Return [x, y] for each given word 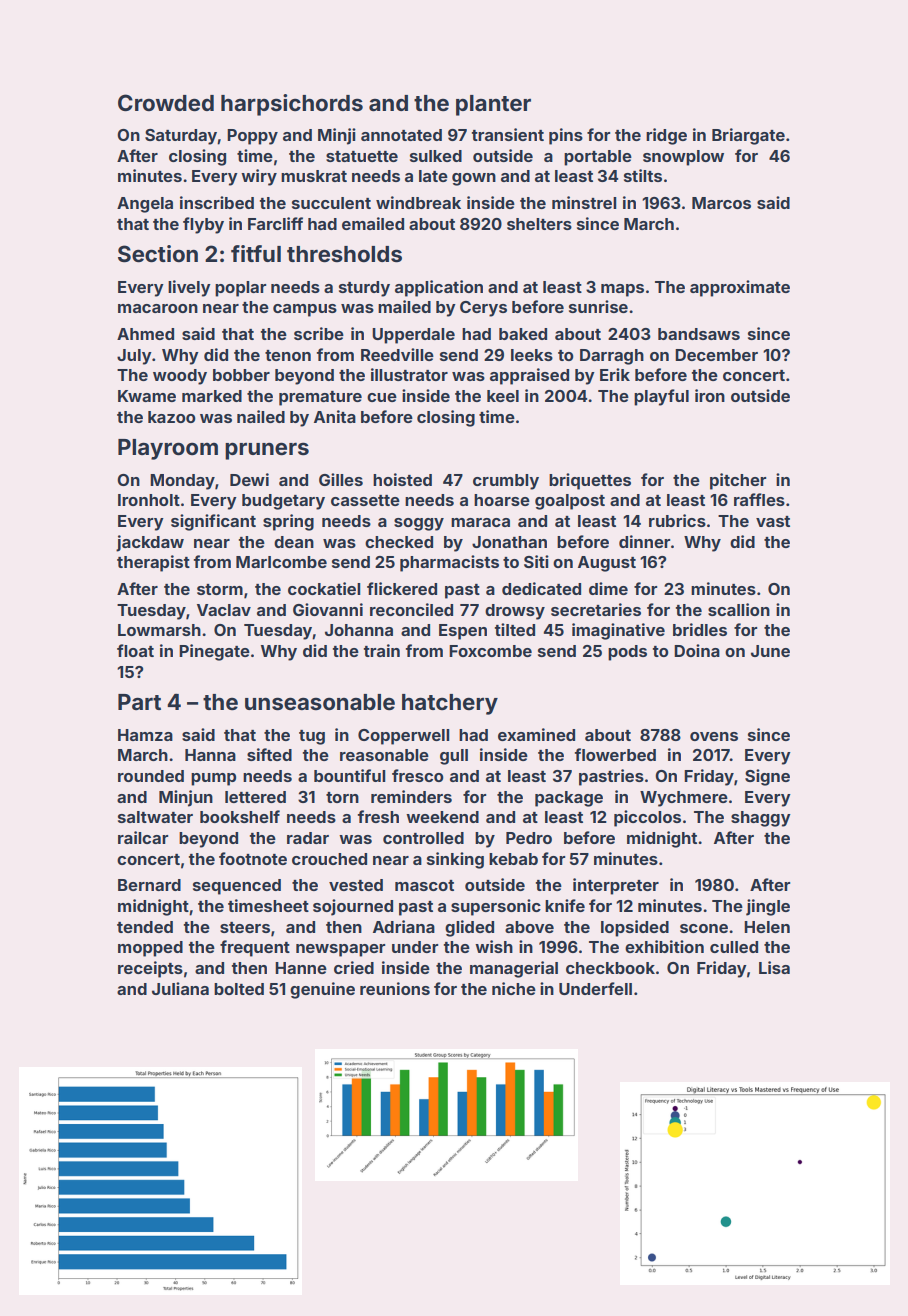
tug [312, 737]
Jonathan [509, 542]
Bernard [149, 885]
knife [565, 905]
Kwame [147, 396]
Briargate [748, 136]
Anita [335, 416]
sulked [436, 156]
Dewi [249, 479]
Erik [615, 374]
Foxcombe [490, 651]
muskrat [314, 176]
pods [627, 653]
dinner [644, 541]
